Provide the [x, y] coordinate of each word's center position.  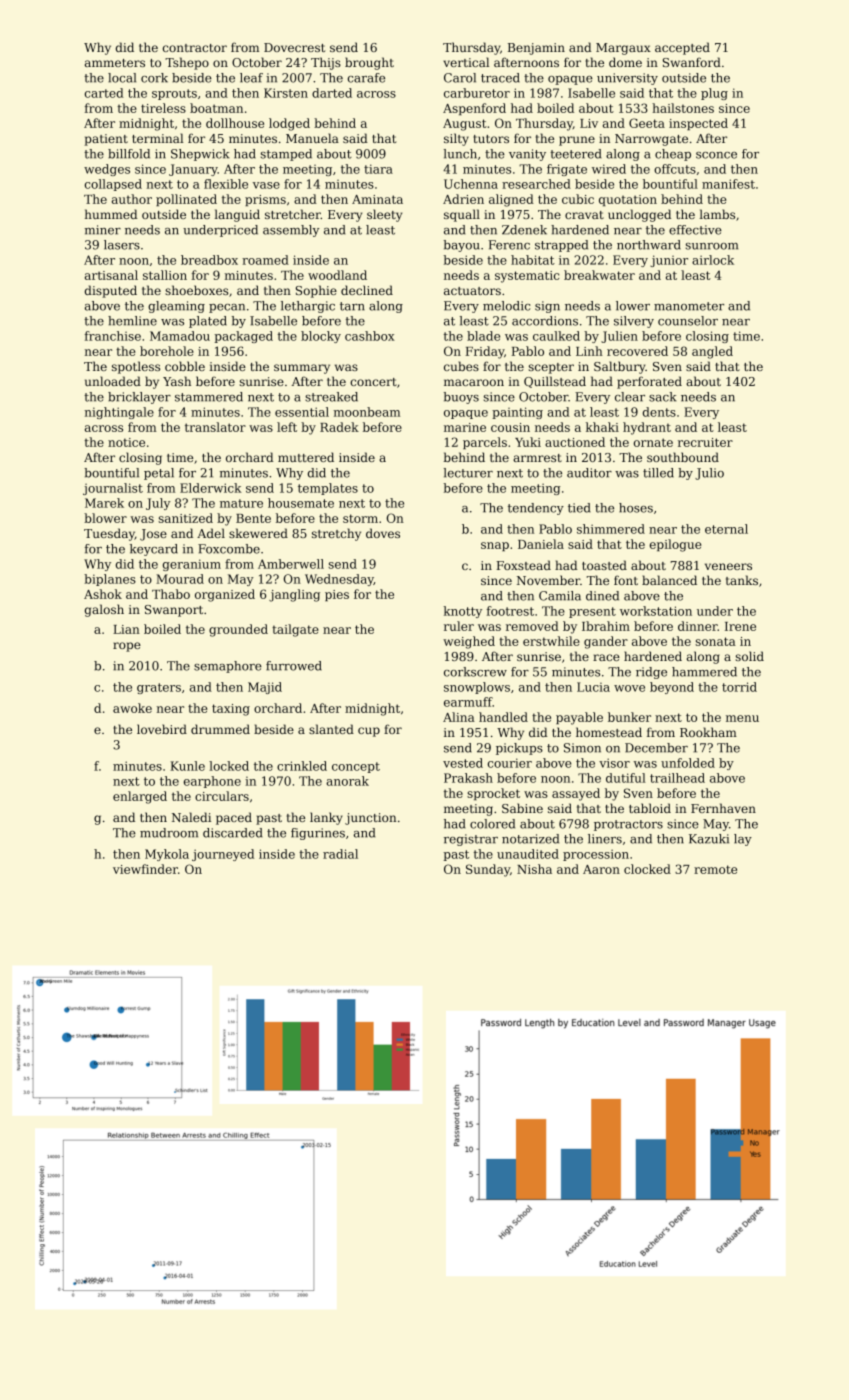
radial [340, 854]
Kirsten [286, 93]
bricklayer [139, 398]
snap [495, 546]
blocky [321, 337]
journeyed [223, 855]
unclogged [639, 215]
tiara [378, 169]
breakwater [599, 275]
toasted [604, 565]
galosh [104, 610]
